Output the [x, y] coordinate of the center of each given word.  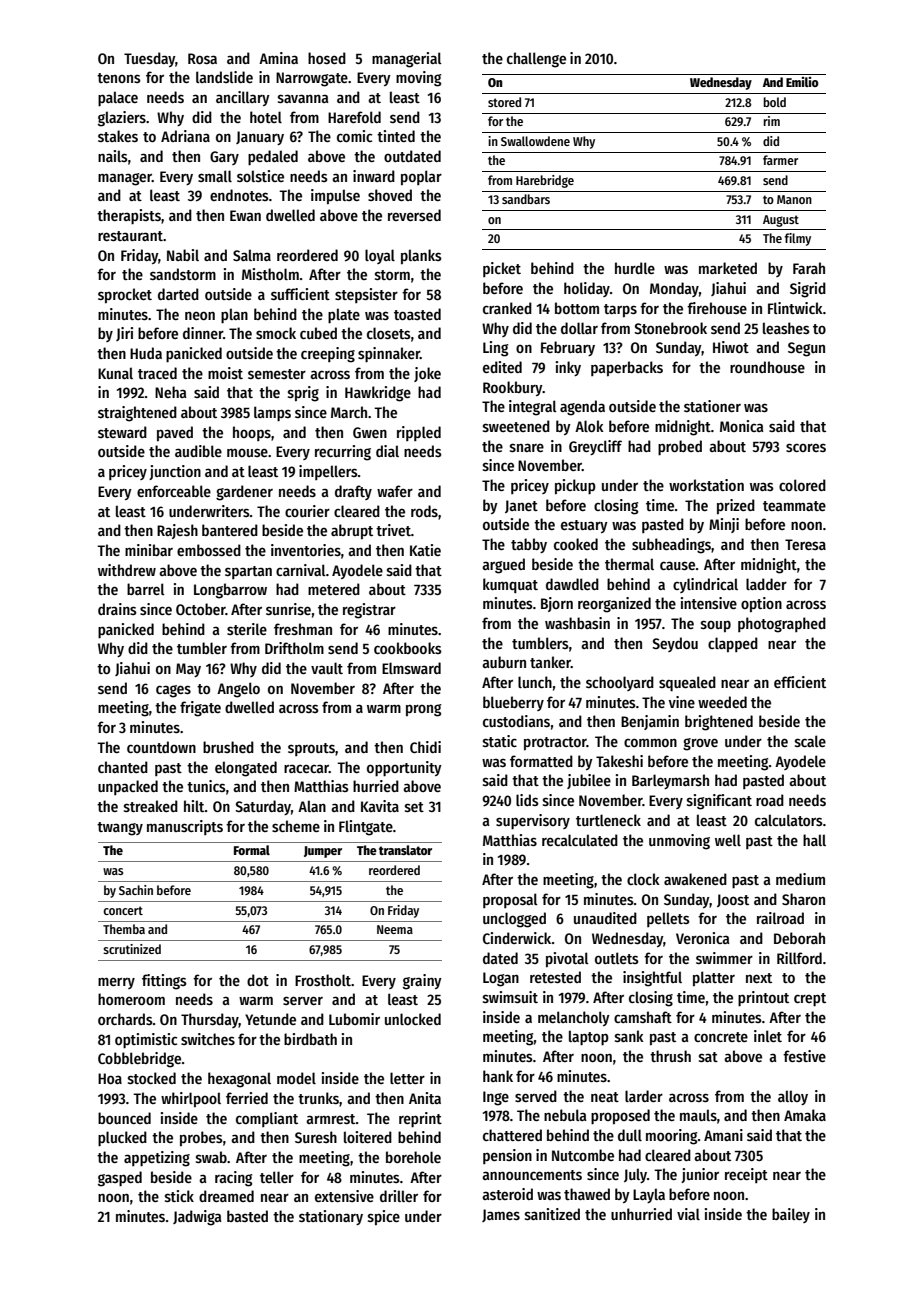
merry [116, 983]
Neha [170, 392]
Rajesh [177, 531]
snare [527, 447]
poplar [421, 177]
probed [680, 447]
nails [113, 156]
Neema [395, 929]
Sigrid [808, 290]
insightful [652, 979]
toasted [417, 314]
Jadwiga [197, 1218]
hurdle [635, 268]
